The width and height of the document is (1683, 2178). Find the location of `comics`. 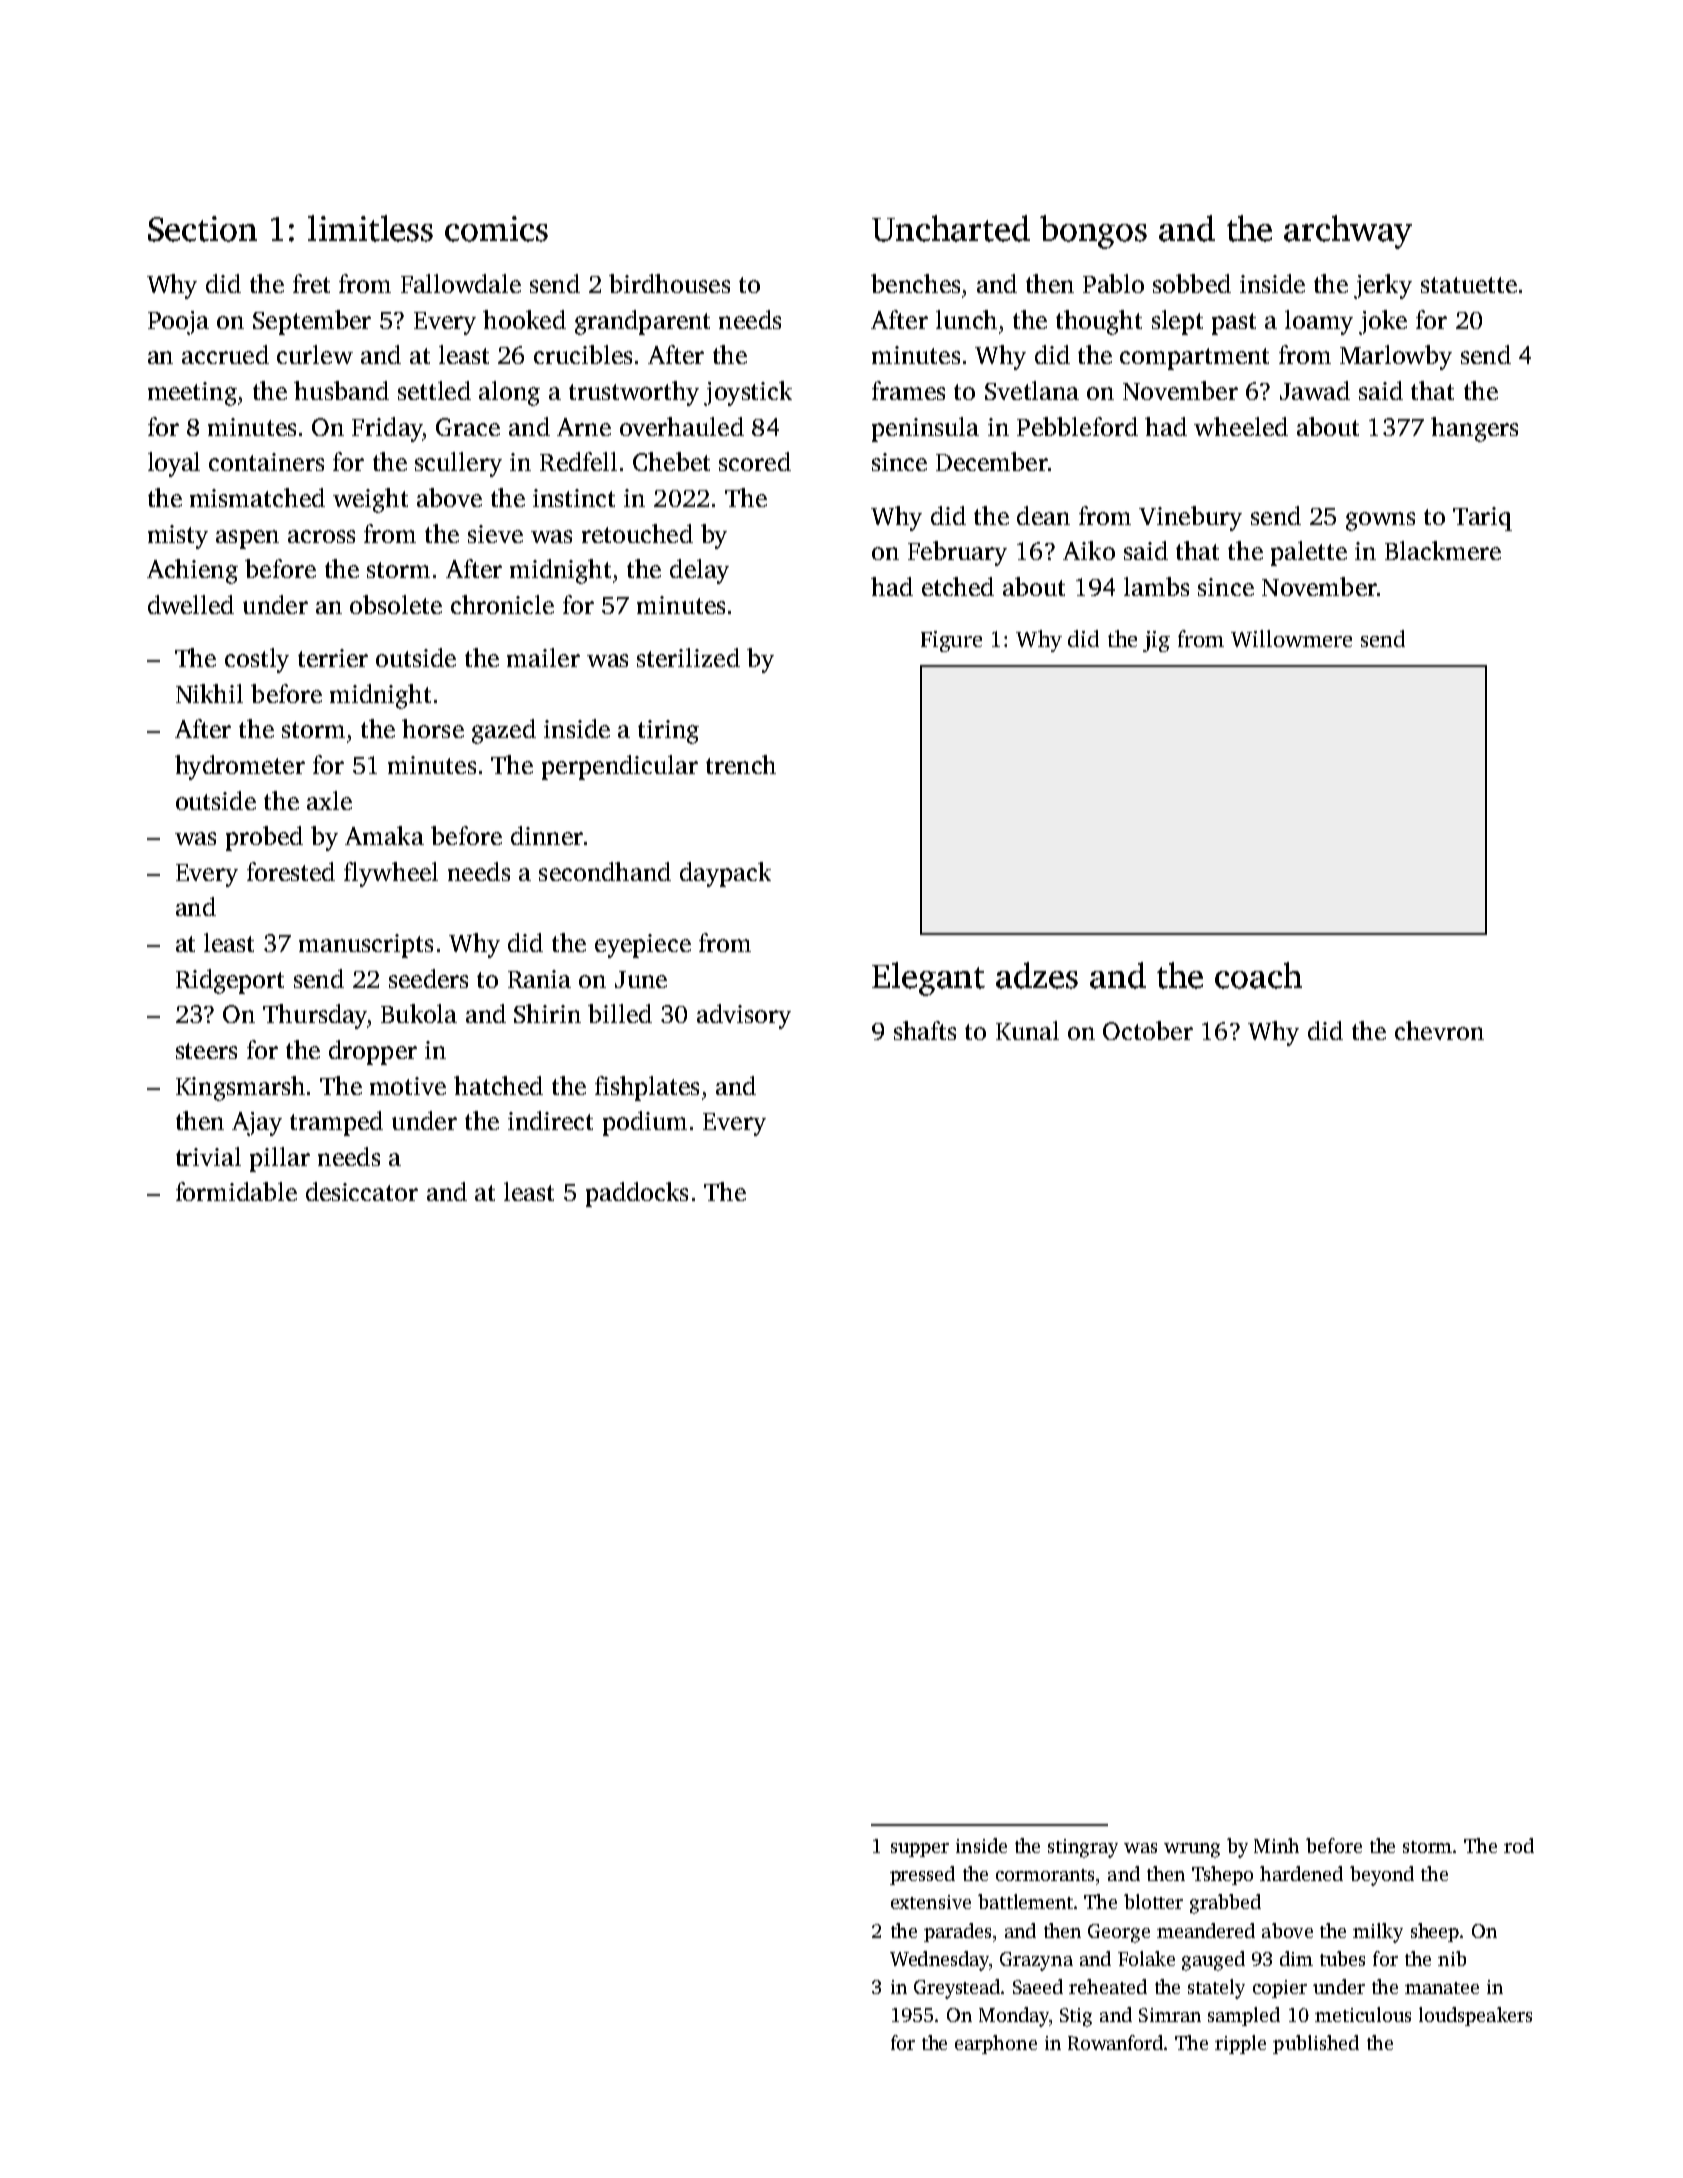

comics is located at coordinates (496, 229).
